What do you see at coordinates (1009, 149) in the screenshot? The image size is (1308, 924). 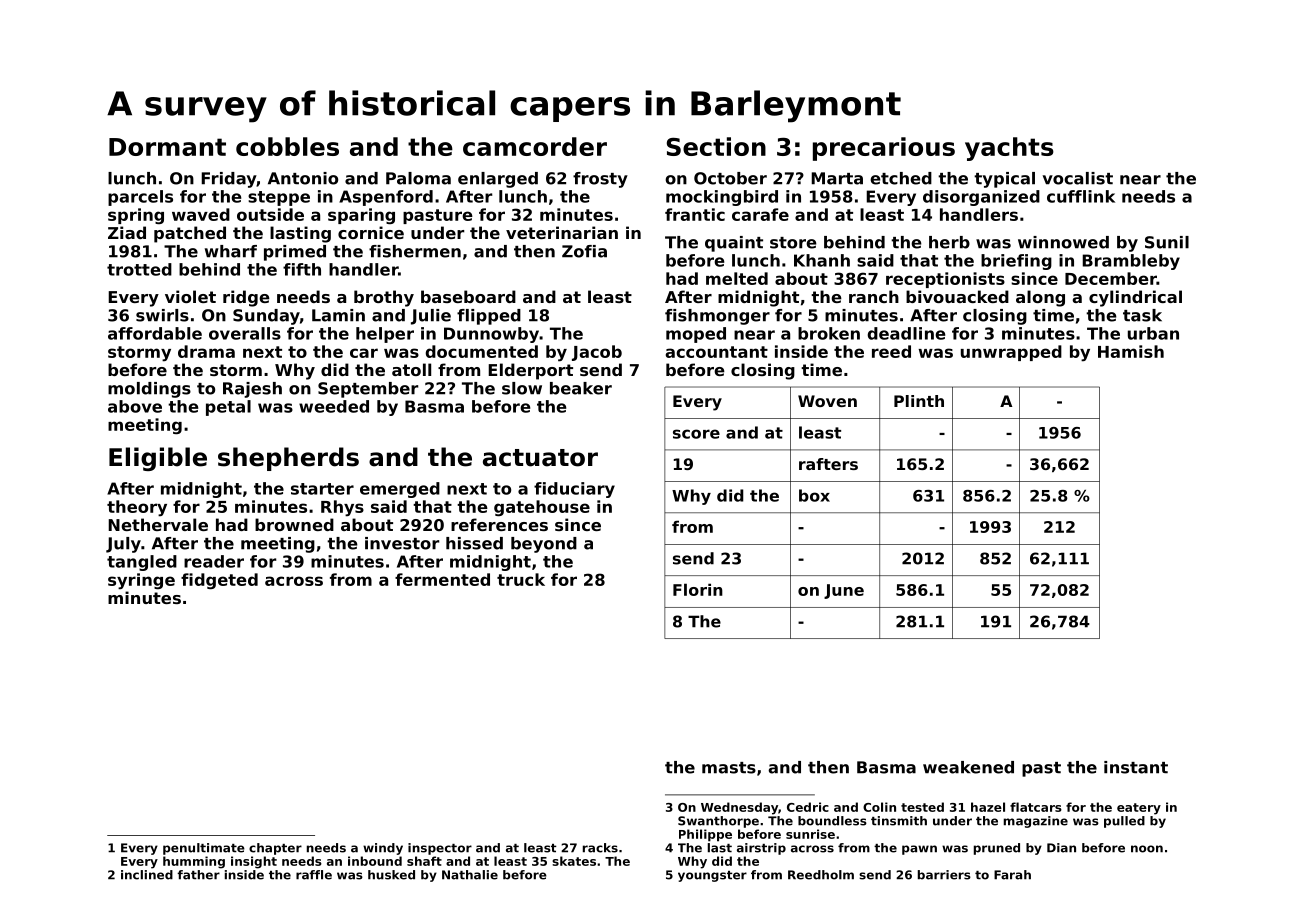 I see `yachts` at bounding box center [1009, 149].
